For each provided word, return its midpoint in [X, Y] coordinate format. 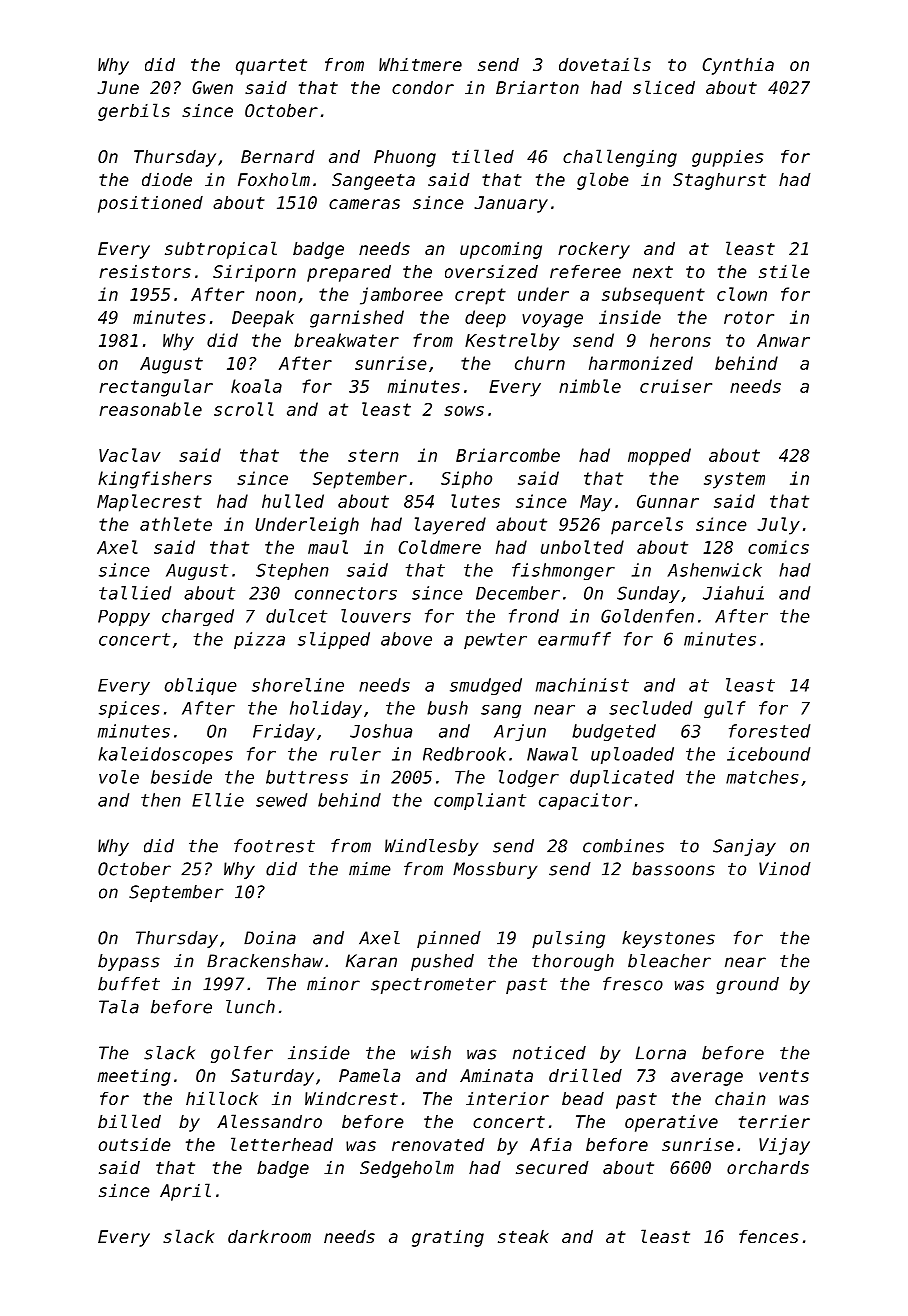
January [511, 204]
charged [198, 617]
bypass [129, 962]
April [185, 1192]
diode [167, 179]
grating [448, 1238]
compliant [480, 801]
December [518, 593]
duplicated [622, 778]
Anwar [783, 340]
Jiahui [733, 593]
